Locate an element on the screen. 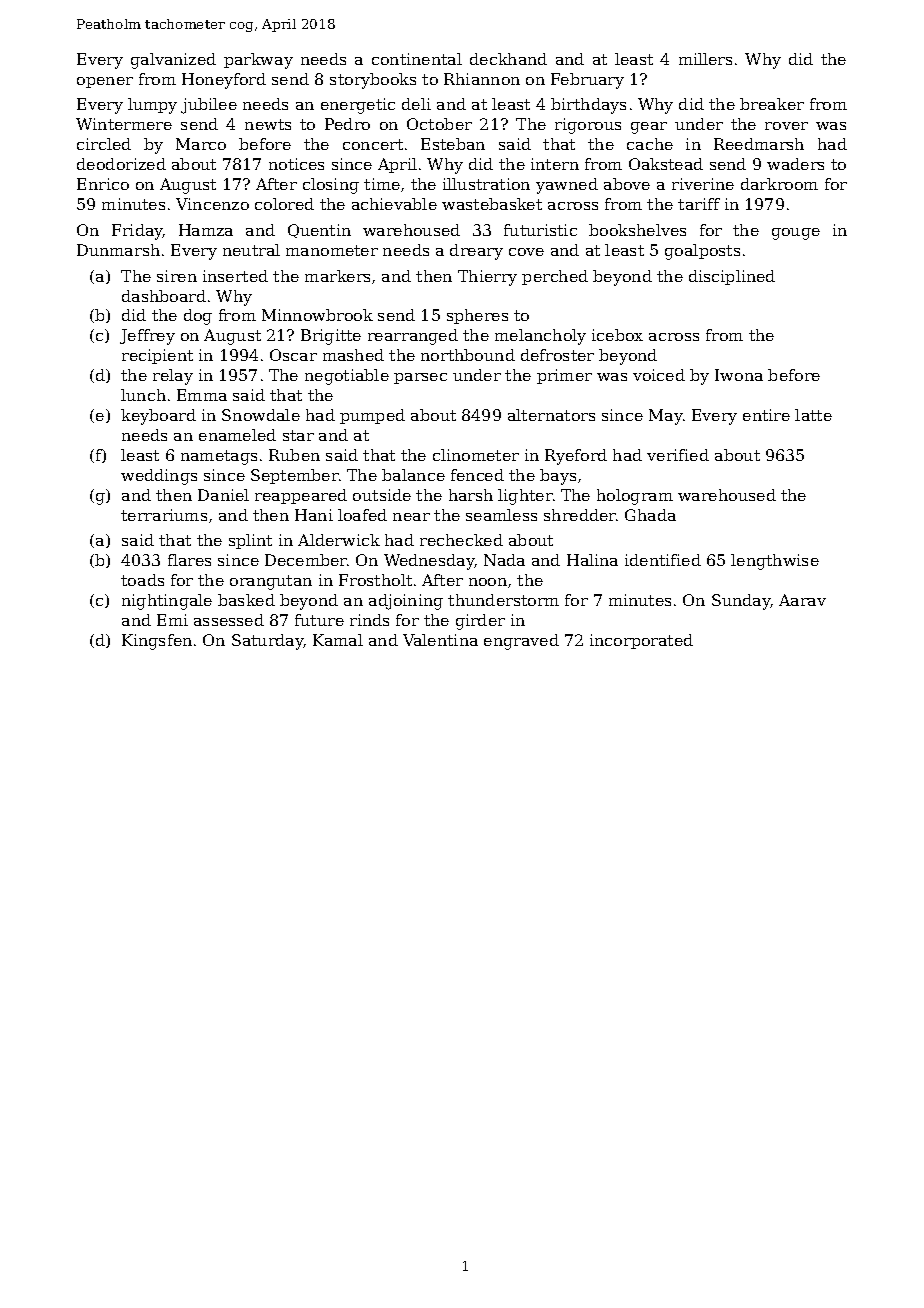 This screenshot has width=924, height=1308. voiced is located at coordinates (659, 375).
